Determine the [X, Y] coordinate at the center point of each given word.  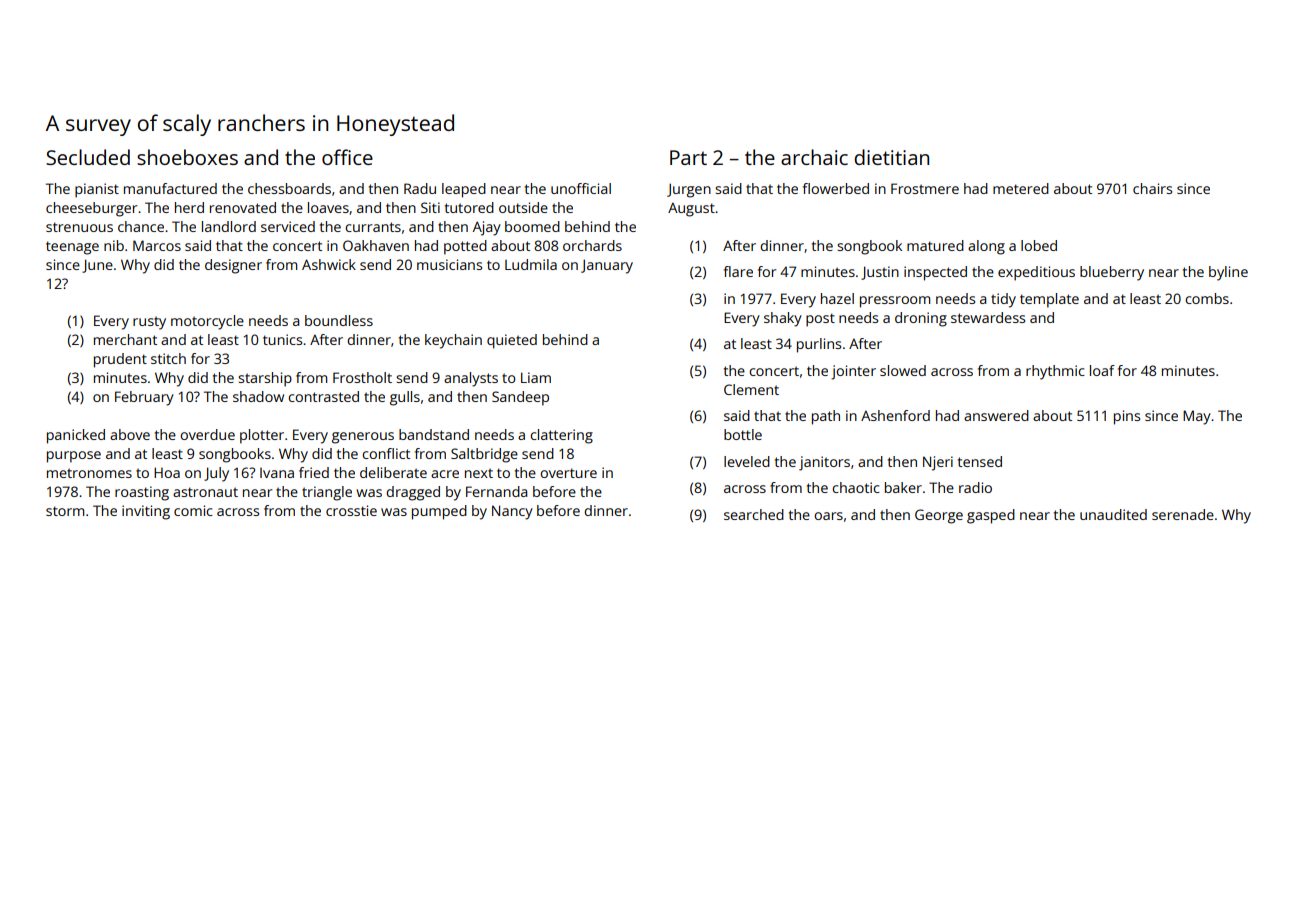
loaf [1102, 370]
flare [738, 271]
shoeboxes [187, 157]
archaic [814, 157]
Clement [751, 389]
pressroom [895, 302]
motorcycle [207, 322]
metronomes [89, 473]
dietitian [891, 157]
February [144, 398]
